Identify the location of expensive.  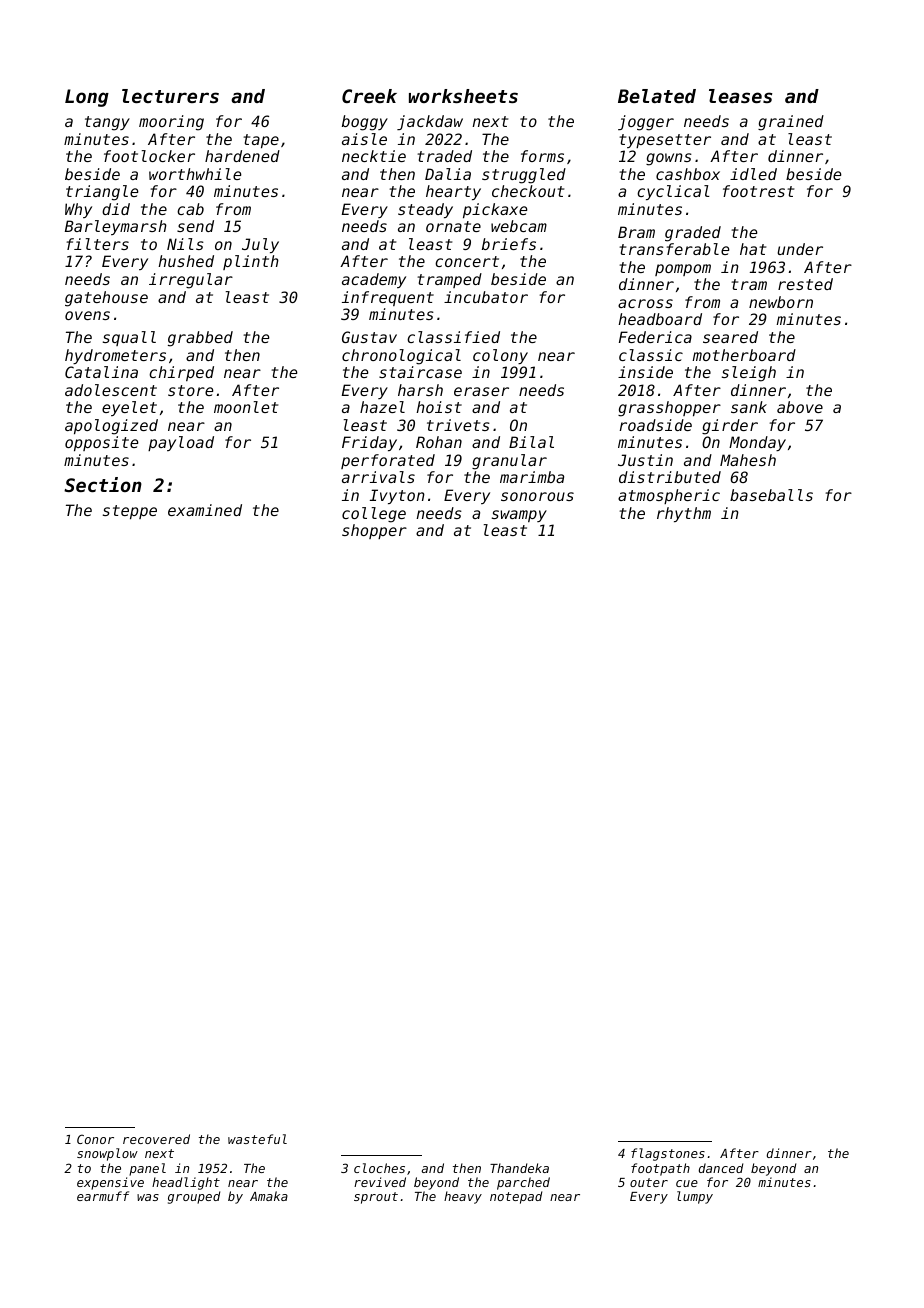
(110, 1183).
